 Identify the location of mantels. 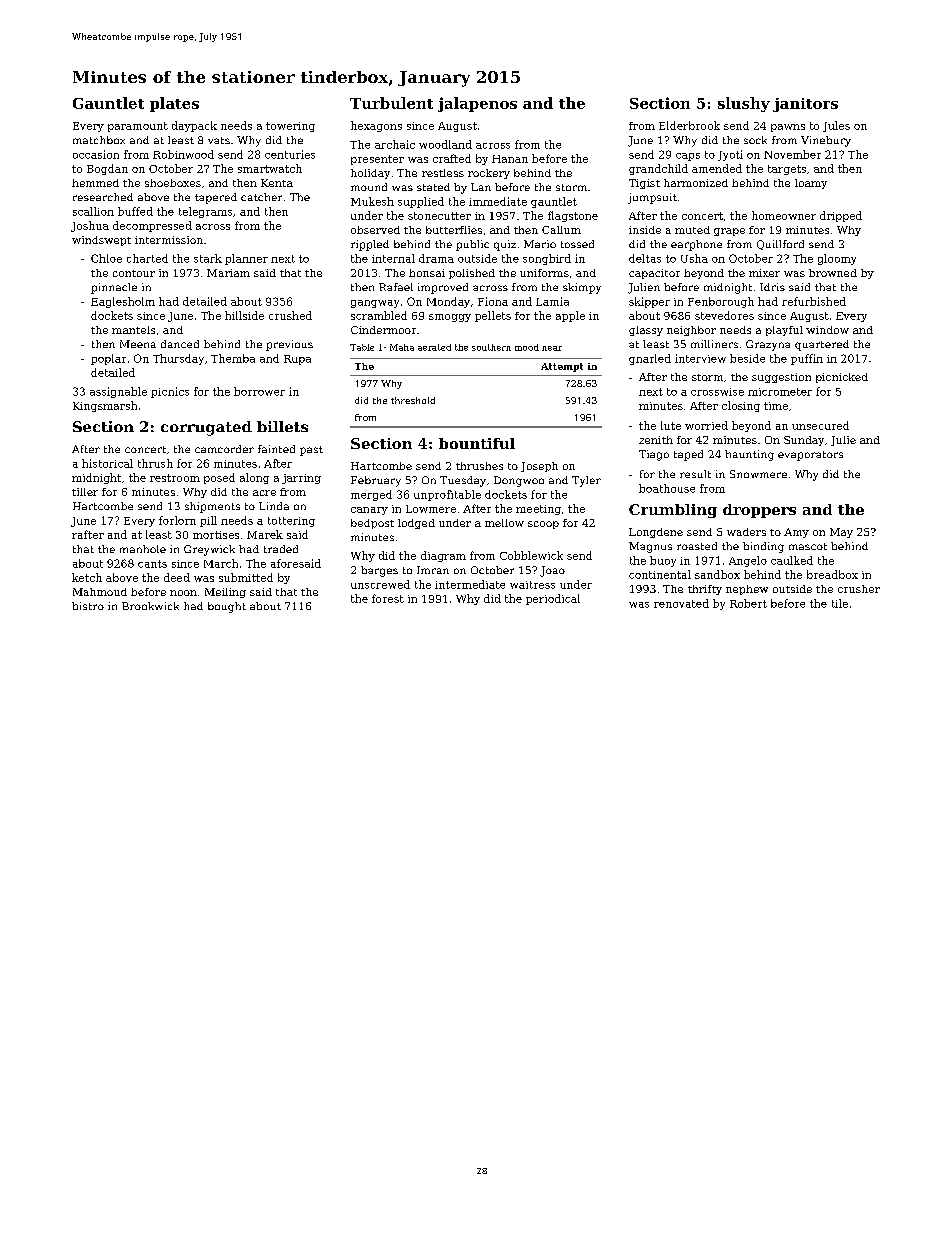
(133, 330).
